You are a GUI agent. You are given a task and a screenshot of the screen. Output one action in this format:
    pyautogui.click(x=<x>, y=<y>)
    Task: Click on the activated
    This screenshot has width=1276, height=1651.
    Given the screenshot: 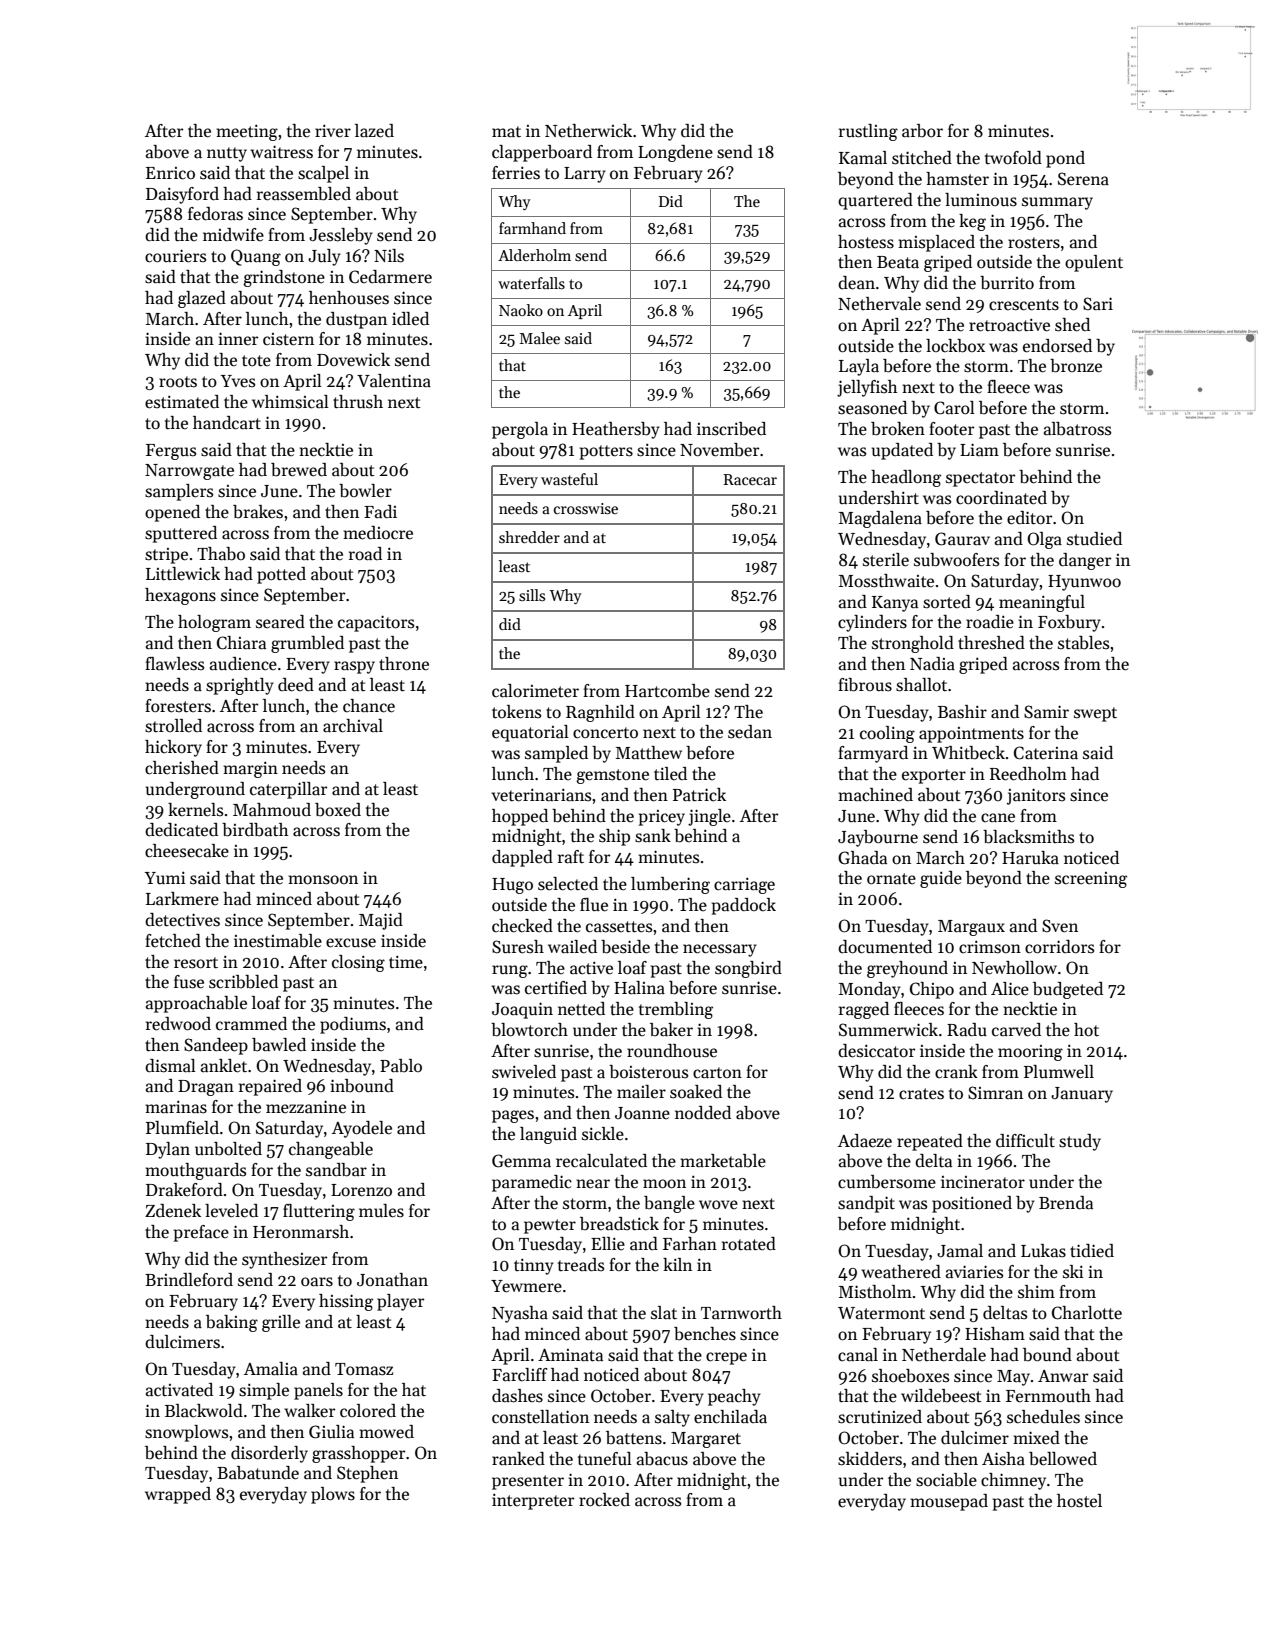 What is the action you would take?
    pyautogui.click(x=179, y=1390)
